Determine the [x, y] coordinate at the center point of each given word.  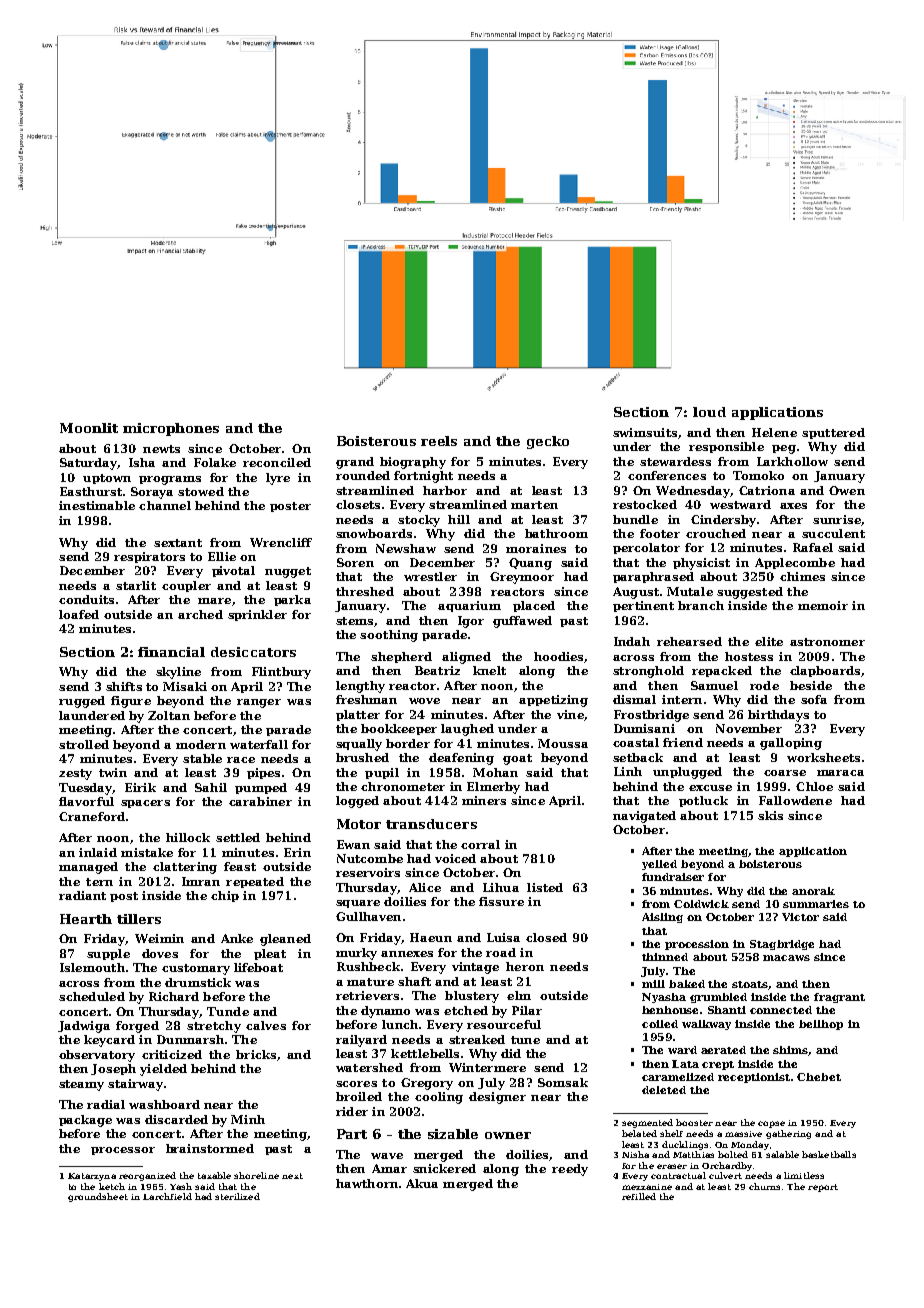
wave [387, 1156]
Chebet [819, 1077]
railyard [361, 1041]
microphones [171, 429]
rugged [82, 702]
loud [709, 412]
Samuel [714, 685]
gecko [548, 442]
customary [196, 969]
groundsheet [98, 1197]
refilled [639, 1196]
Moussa [563, 743]
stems [354, 621]
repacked [722, 671]
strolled [84, 744]
